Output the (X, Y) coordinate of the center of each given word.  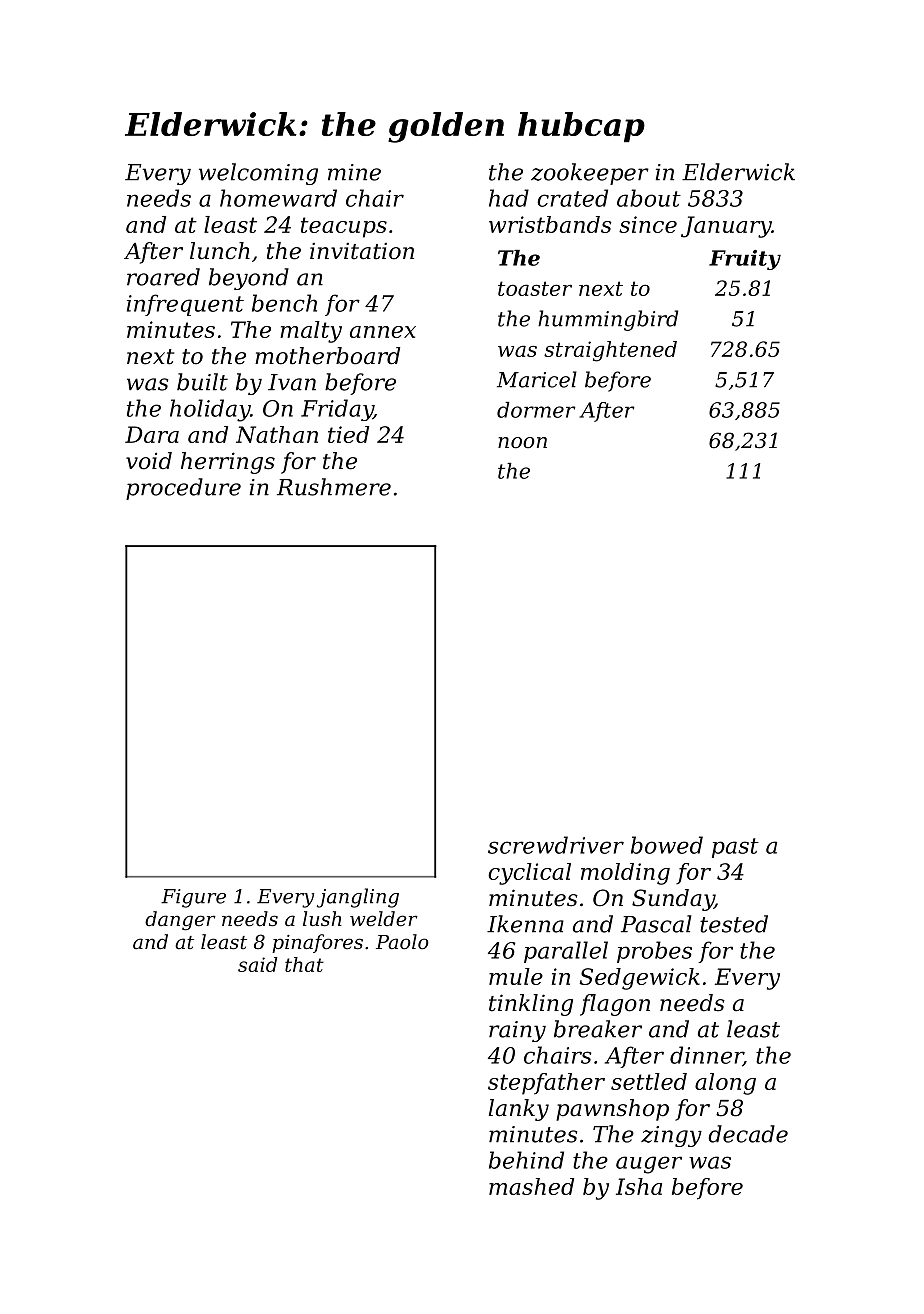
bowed (667, 845)
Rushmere (334, 487)
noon (522, 443)
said (257, 964)
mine (354, 172)
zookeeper (590, 174)
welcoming (258, 174)
